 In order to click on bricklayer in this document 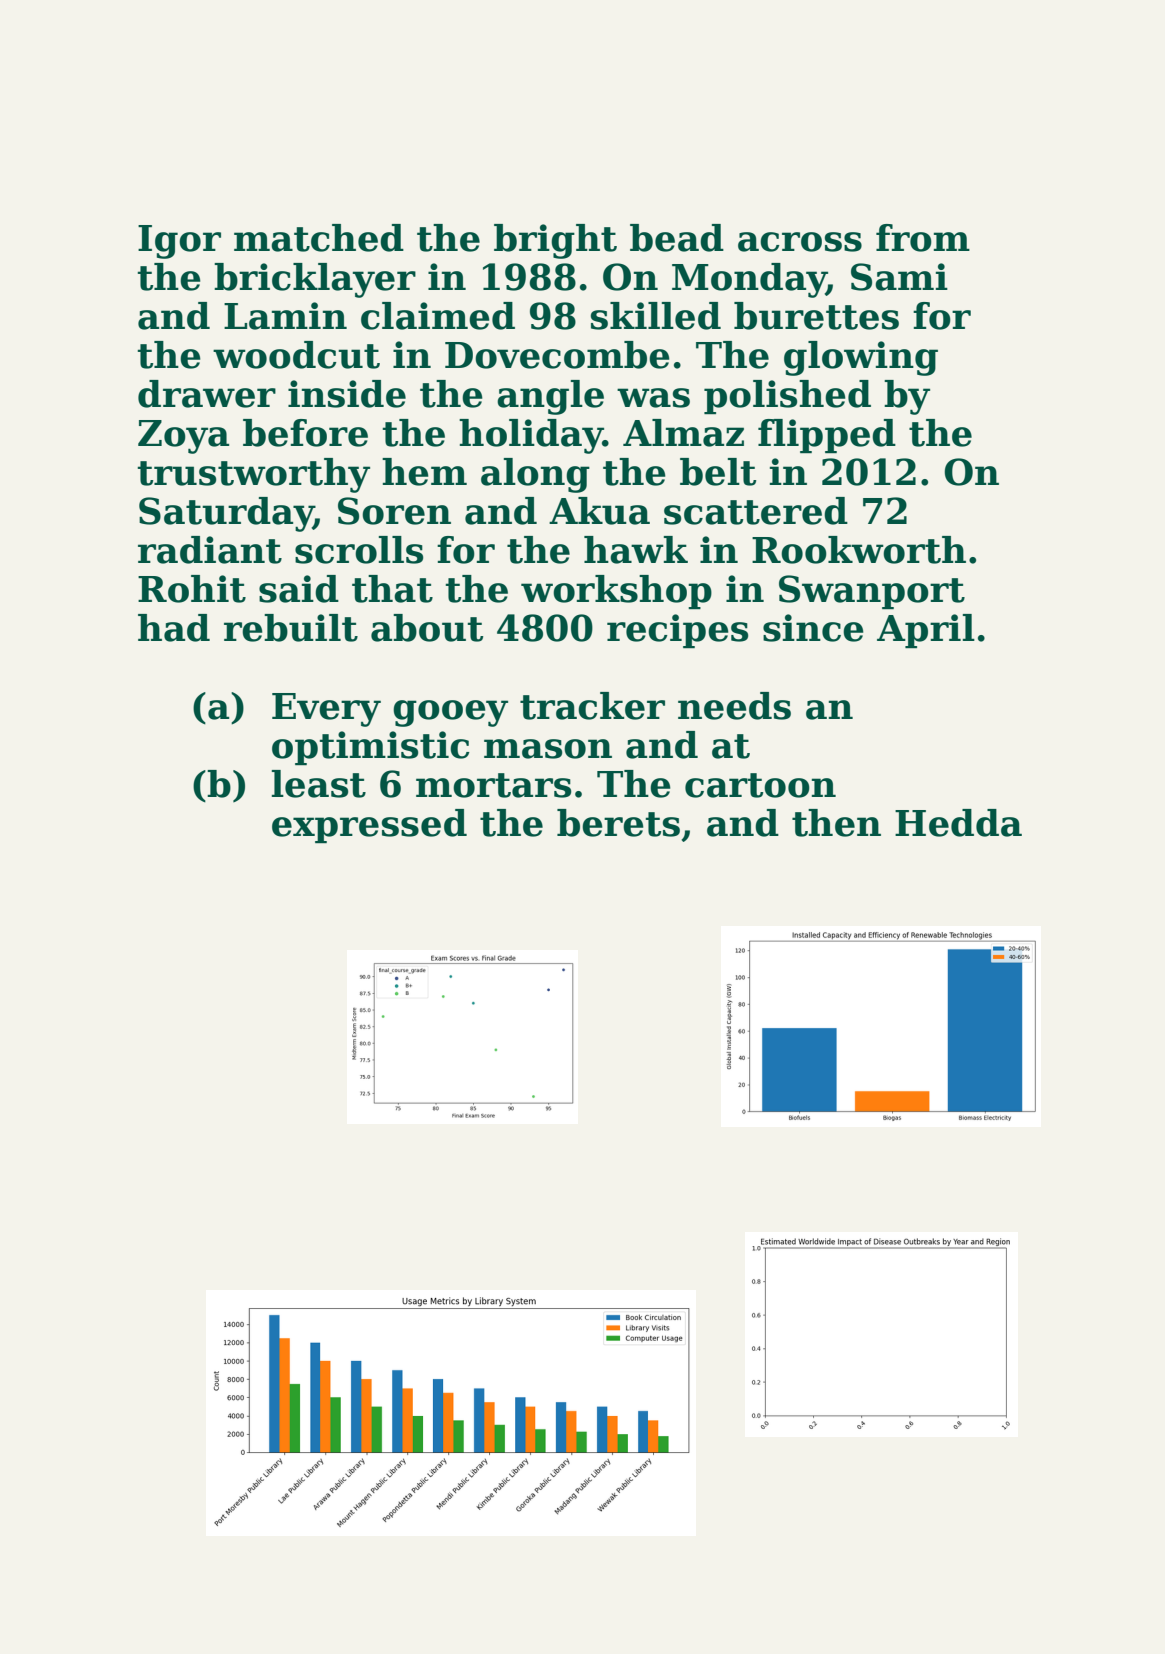, I will do `click(315, 280)`.
